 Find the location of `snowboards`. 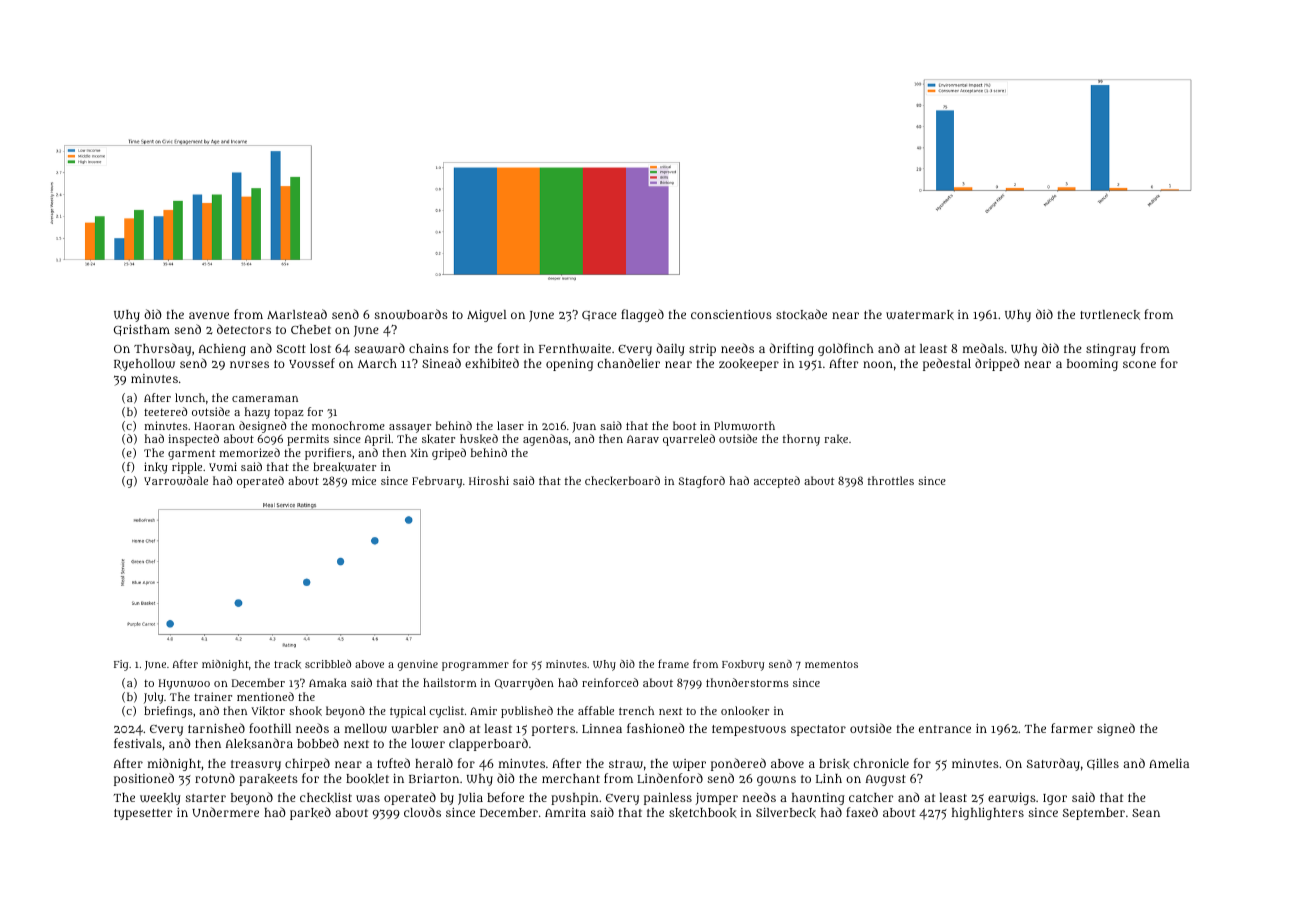

snowboards is located at coordinates (411, 314).
